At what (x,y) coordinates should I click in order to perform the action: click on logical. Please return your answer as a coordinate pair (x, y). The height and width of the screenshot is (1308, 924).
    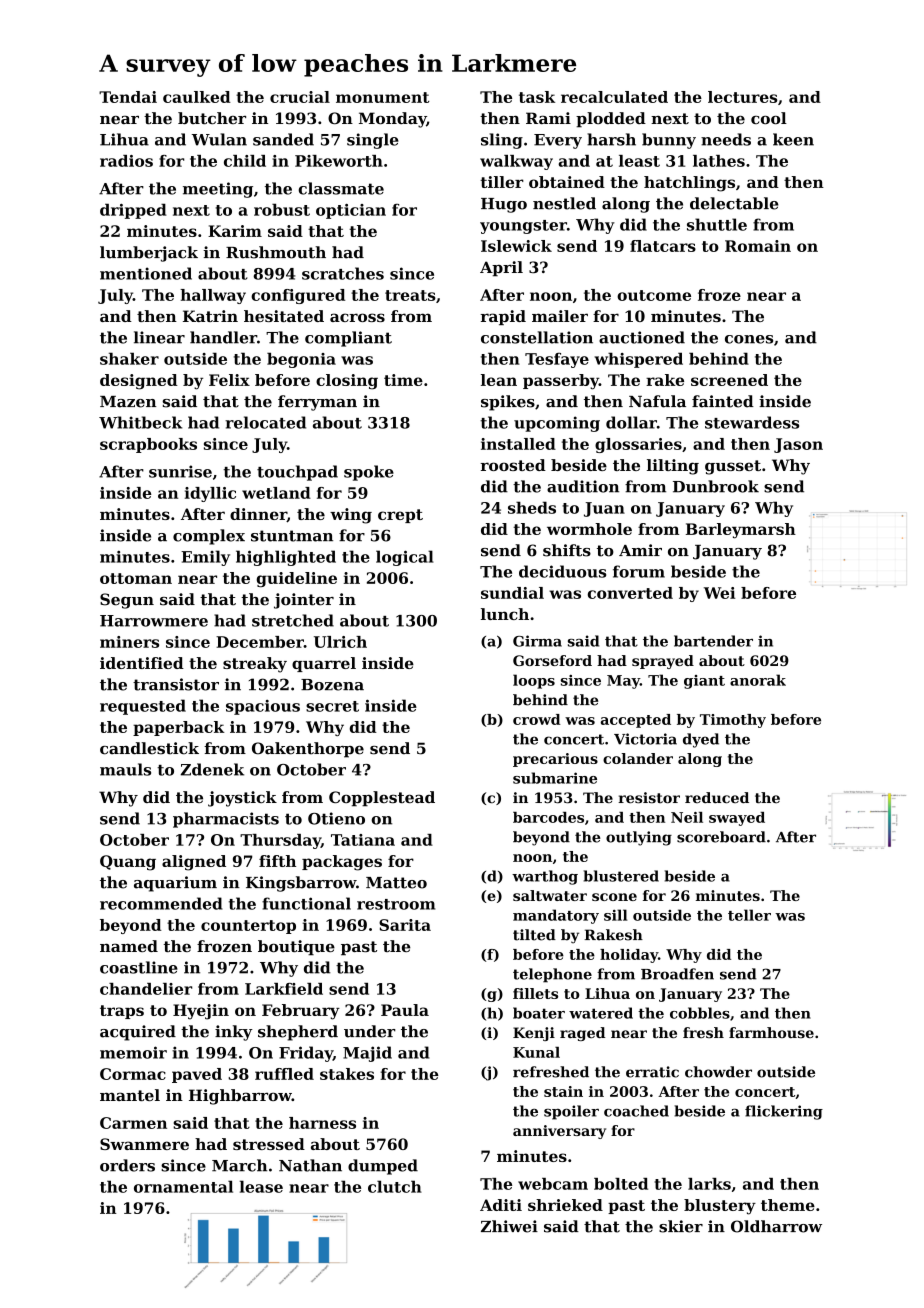
    Looking at the image, I should click on (404, 558).
